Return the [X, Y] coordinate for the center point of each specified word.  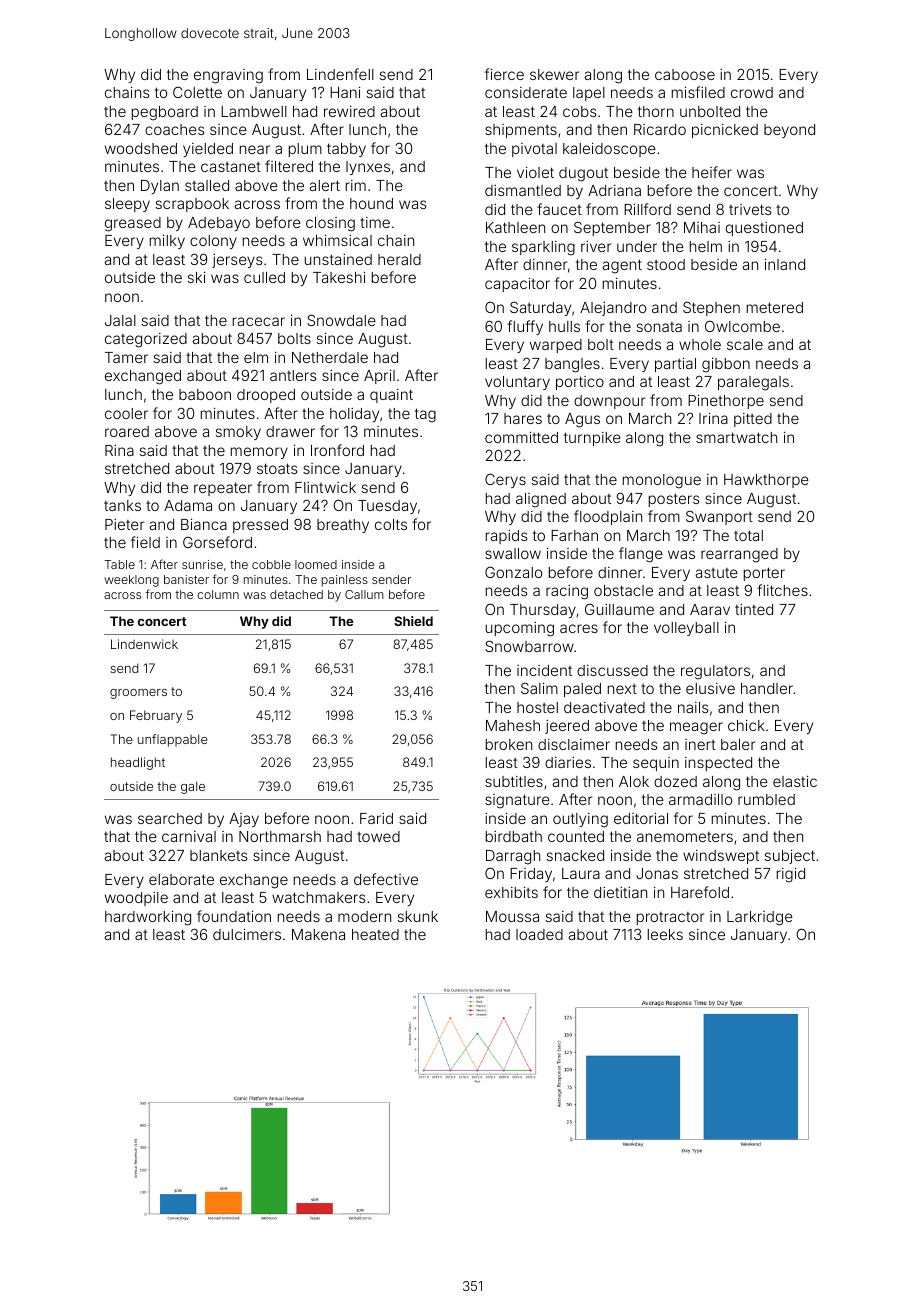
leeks [665, 934]
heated [375, 934]
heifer [712, 172]
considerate [526, 92]
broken [509, 744]
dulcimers [247, 934]
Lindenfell [340, 74]
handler [767, 688]
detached [296, 594]
